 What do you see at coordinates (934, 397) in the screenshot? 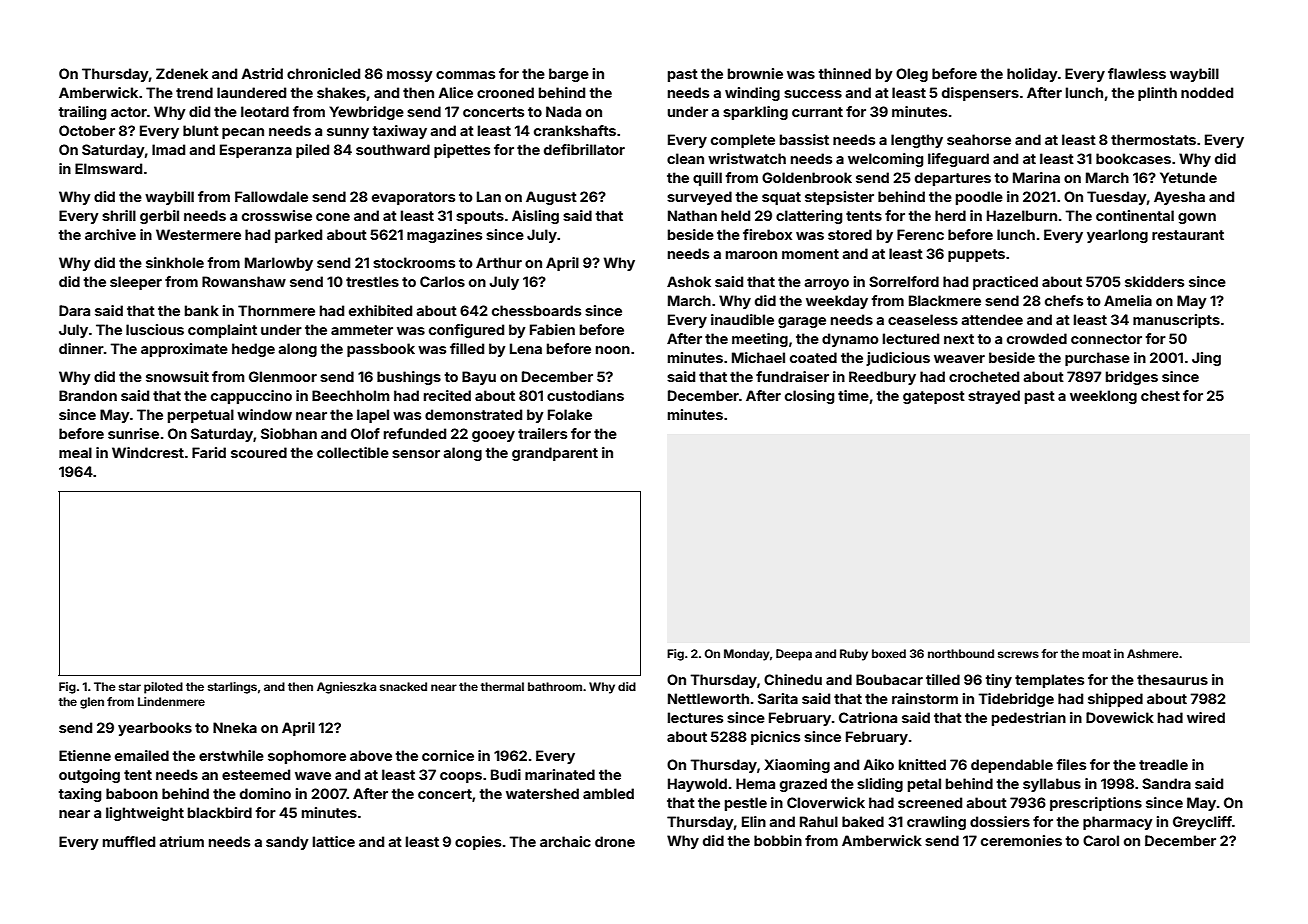
I see `gatepost` at bounding box center [934, 397].
